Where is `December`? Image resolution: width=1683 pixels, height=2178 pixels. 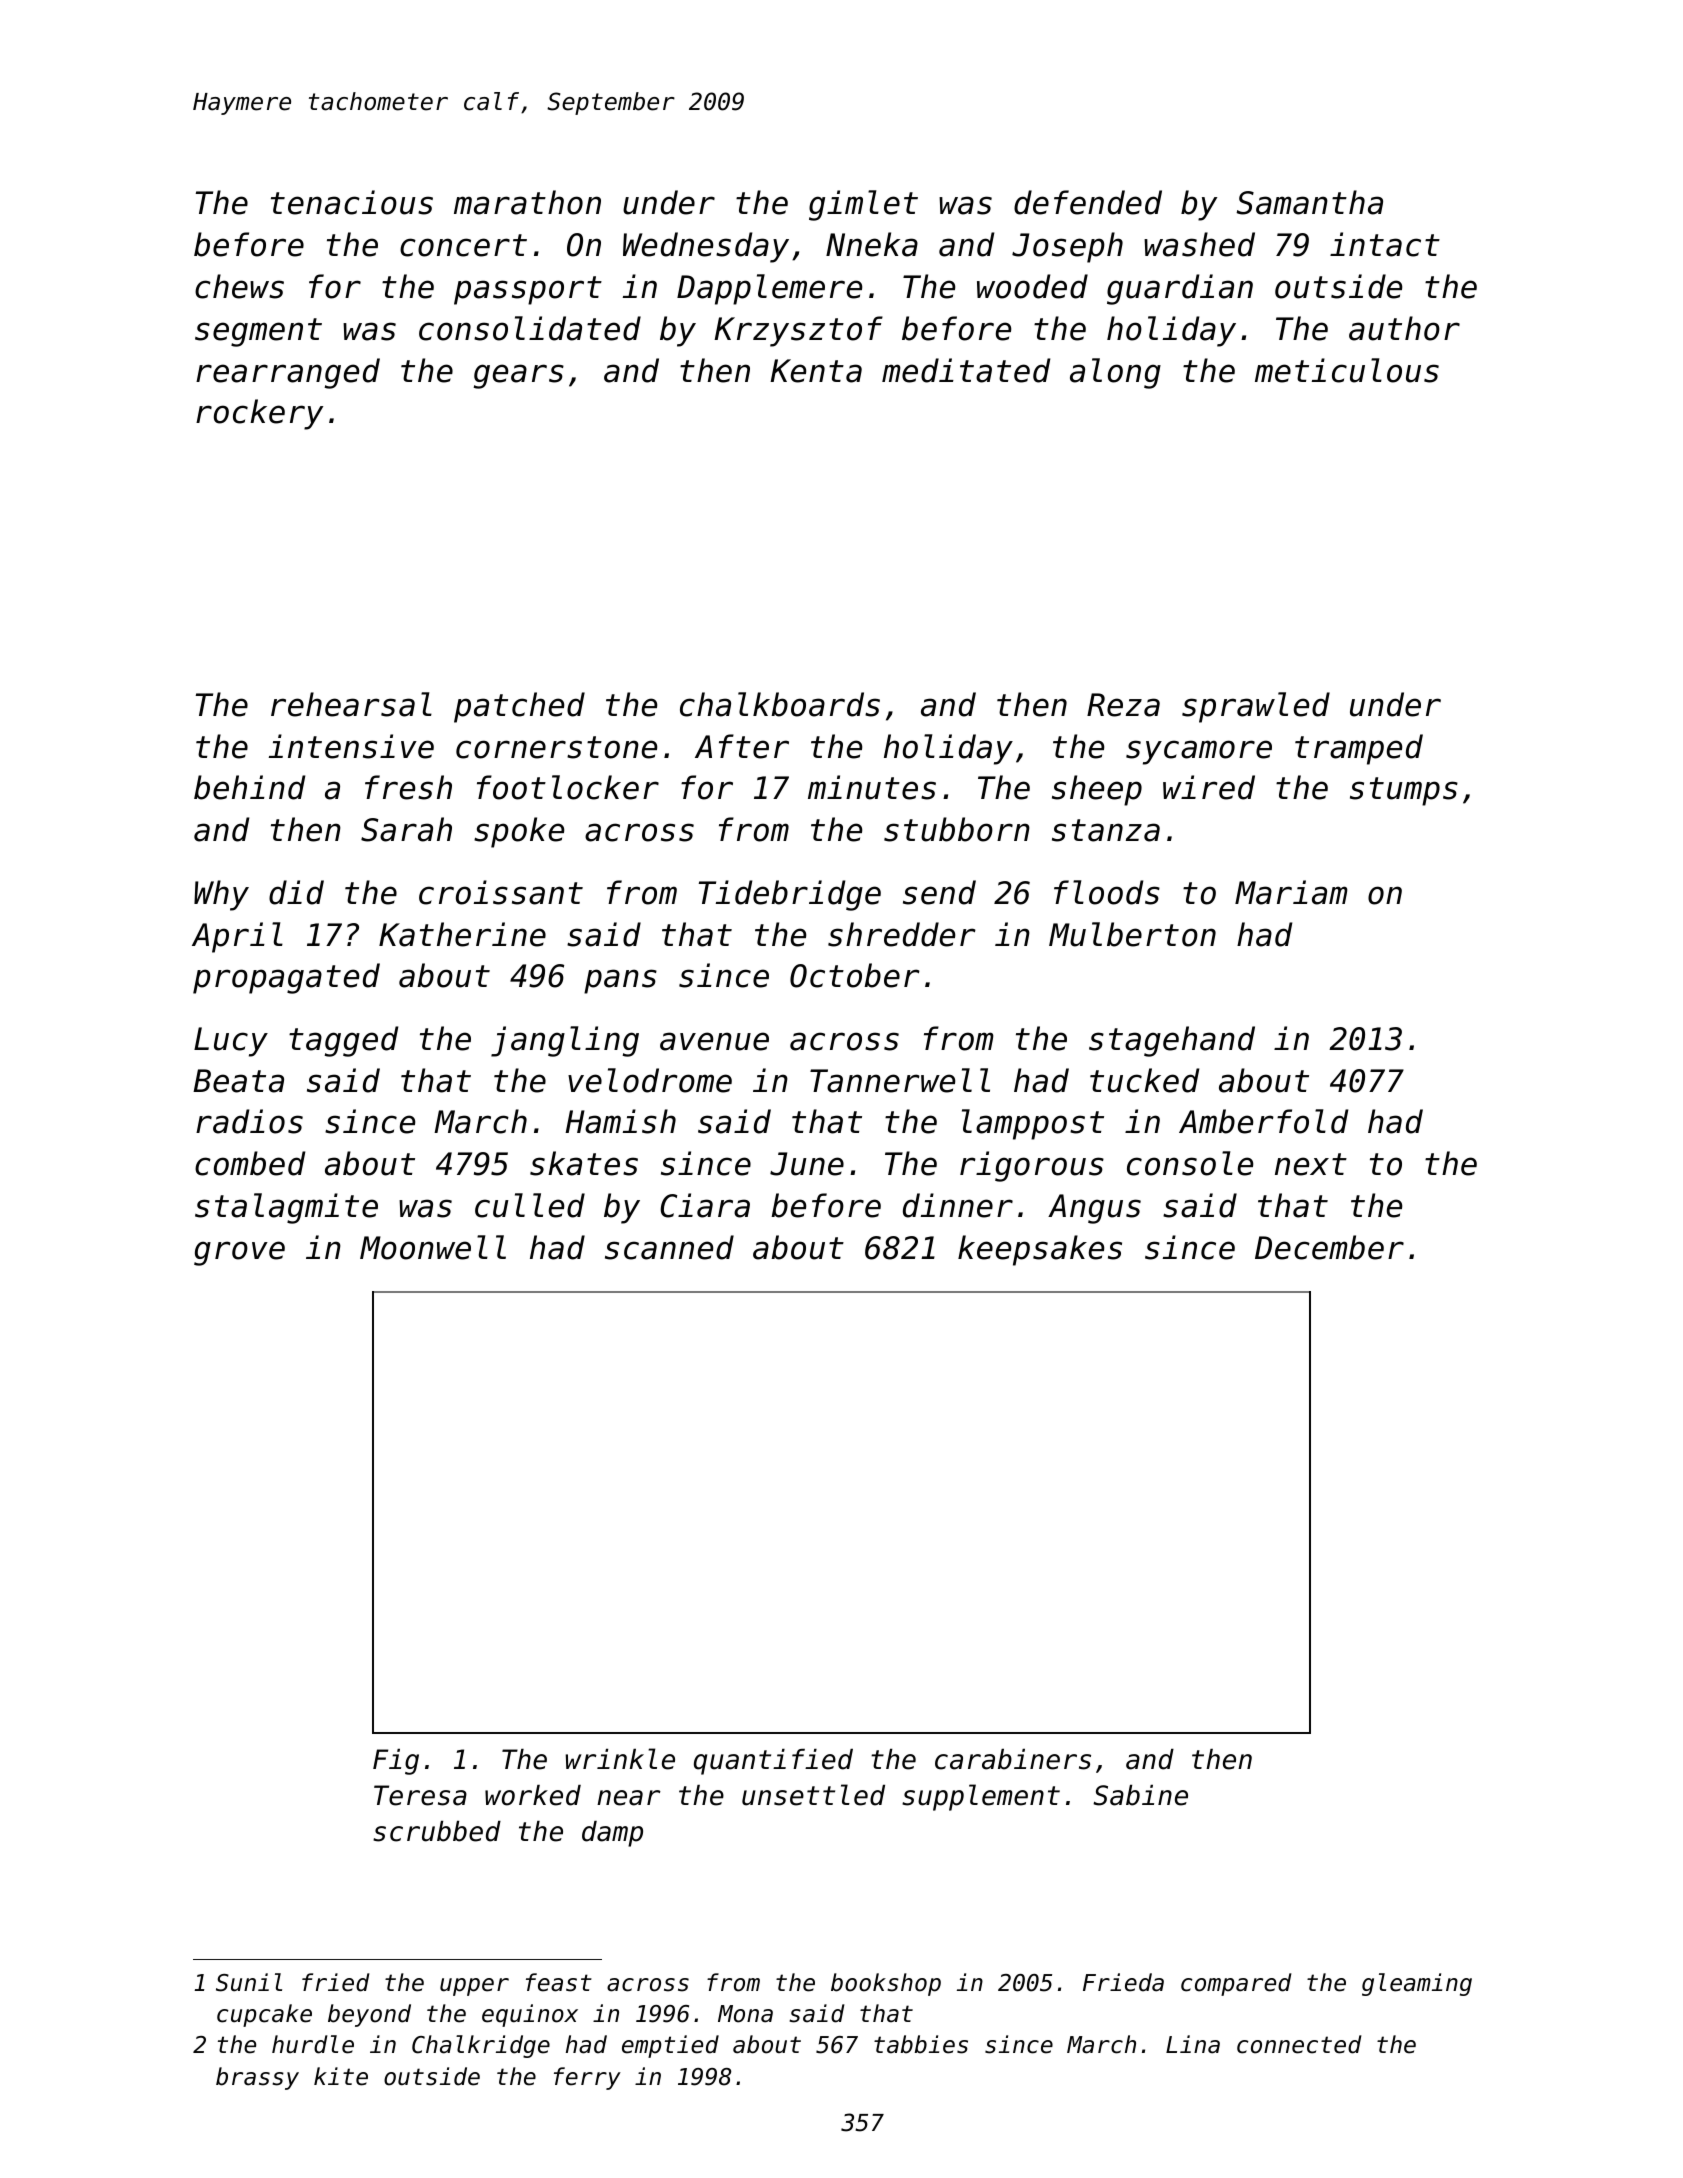
December is located at coordinates (1329, 1247).
